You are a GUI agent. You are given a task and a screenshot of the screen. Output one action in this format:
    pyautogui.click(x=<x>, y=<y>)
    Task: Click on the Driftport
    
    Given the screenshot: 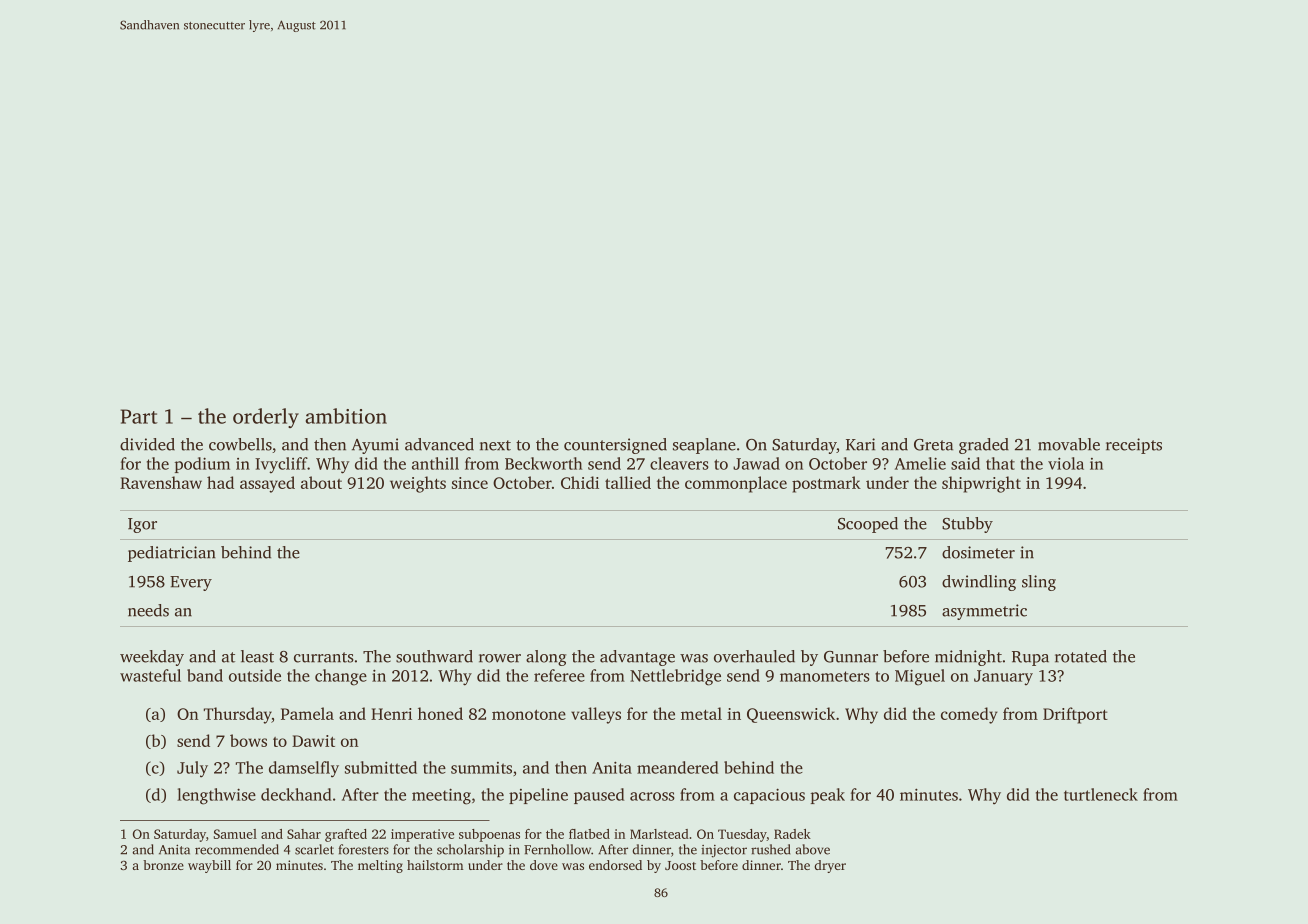 What is the action you would take?
    pyautogui.click(x=1075, y=715)
